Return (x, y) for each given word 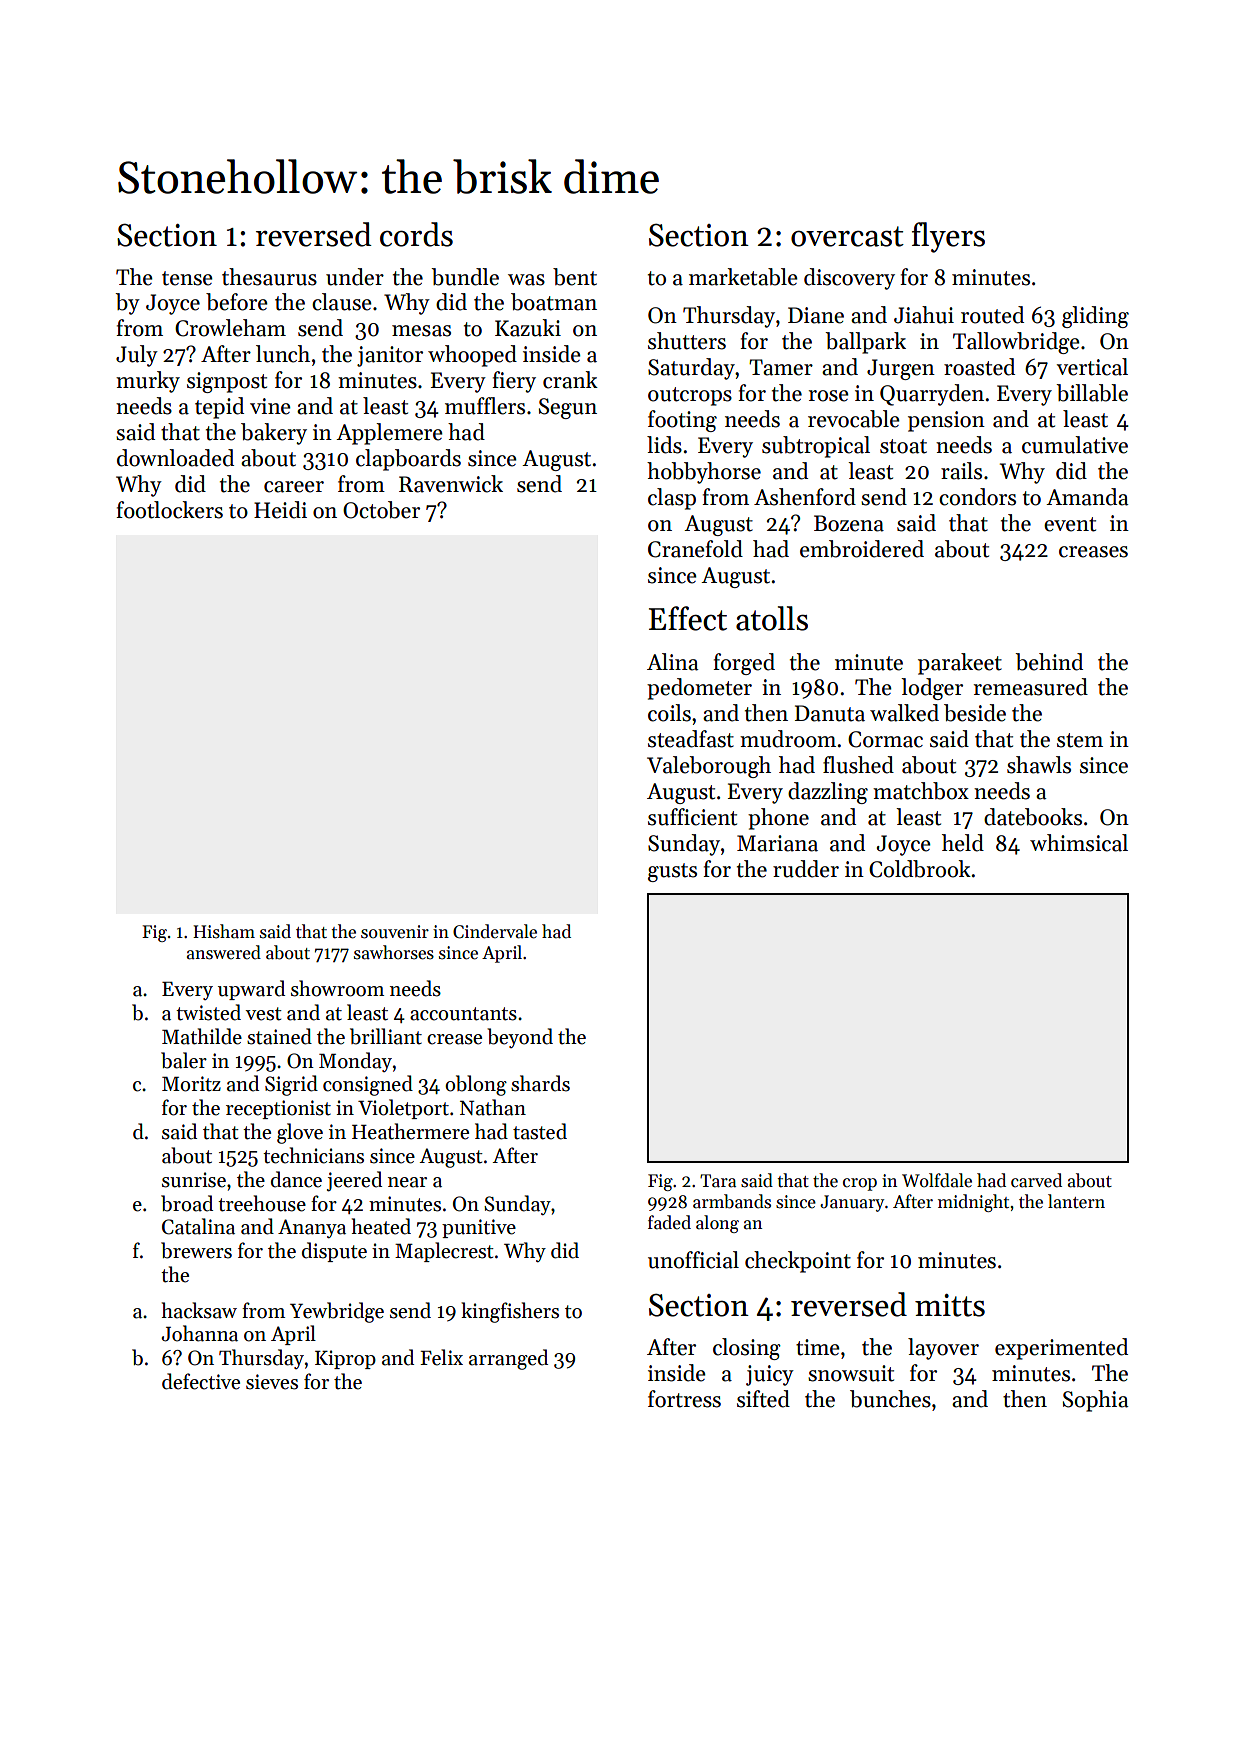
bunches (890, 1399)
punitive (479, 1228)
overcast (847, 236)
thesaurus (269, 277)
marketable (743, 277)
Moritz (191, 1084)
